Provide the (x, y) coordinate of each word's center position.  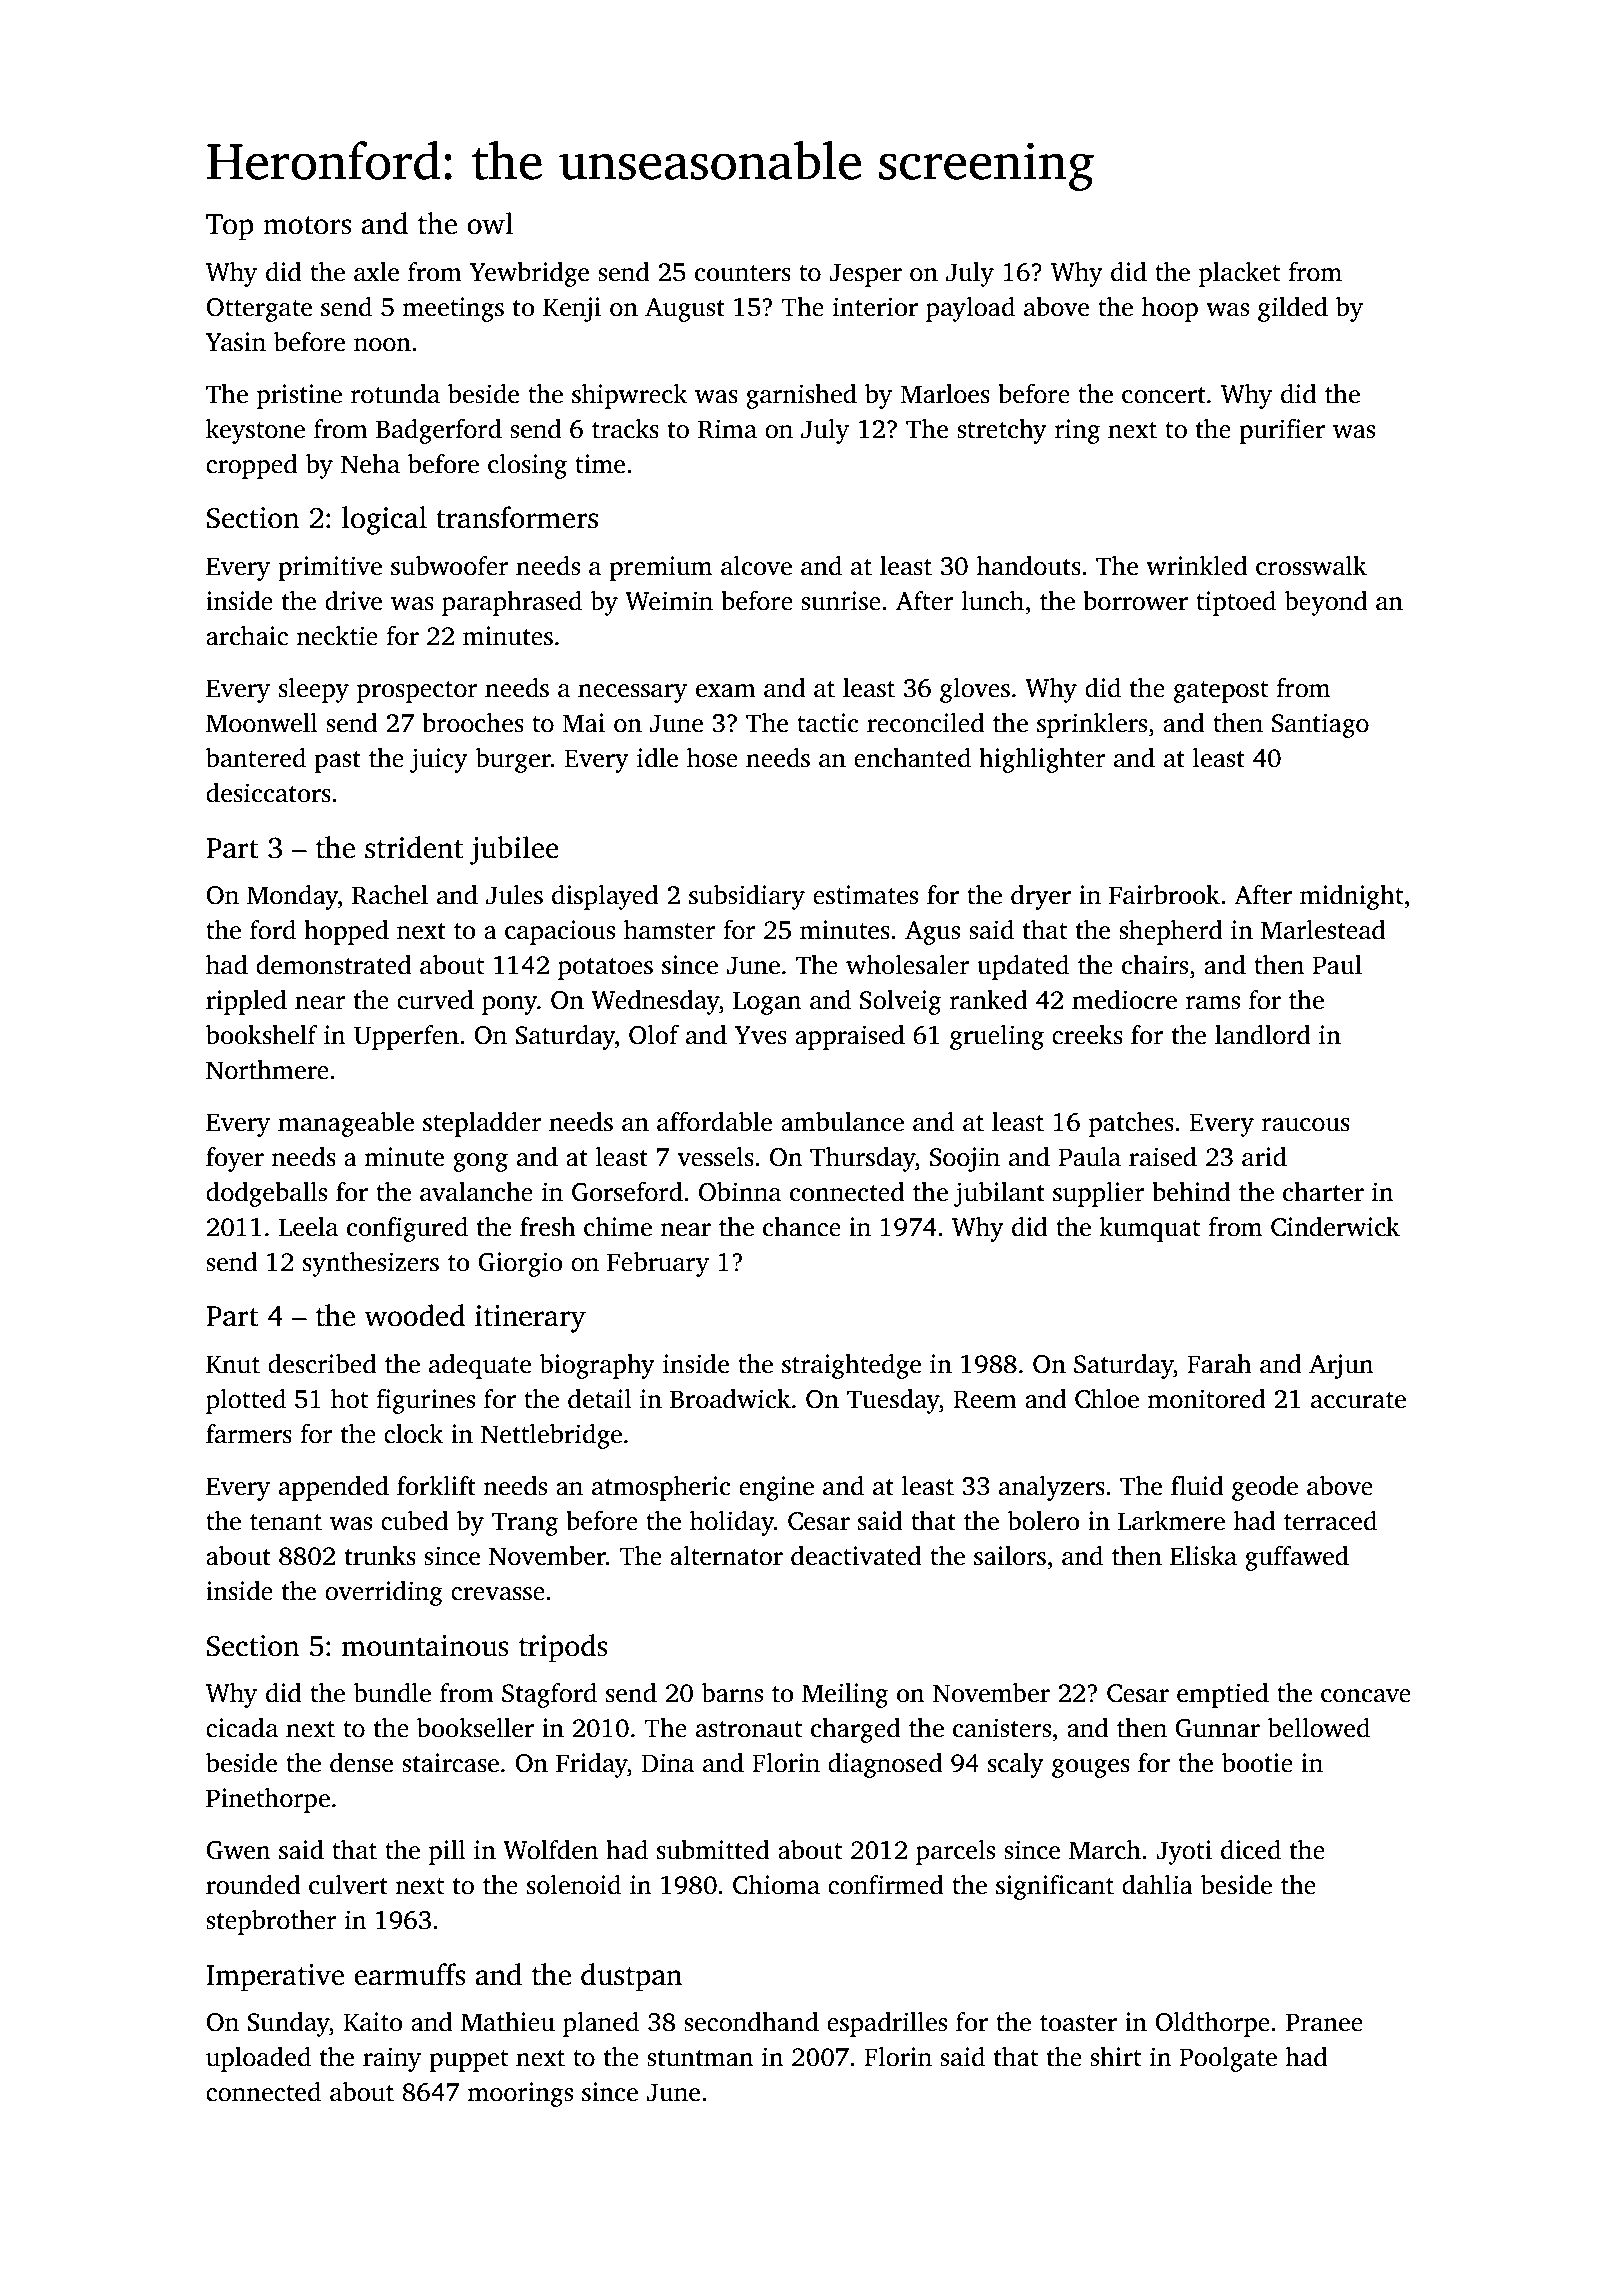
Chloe (1107, 1399)
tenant (286, 1522)
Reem (985, 1399)
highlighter (1042, 760)
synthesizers (371, 1264)
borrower (1135, 601)
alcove (756, 566)
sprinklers (1092, 725)
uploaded (258, 2059)
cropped (252, 466)
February (658, 1264)
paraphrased (512, 603)
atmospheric (661, 1488)
